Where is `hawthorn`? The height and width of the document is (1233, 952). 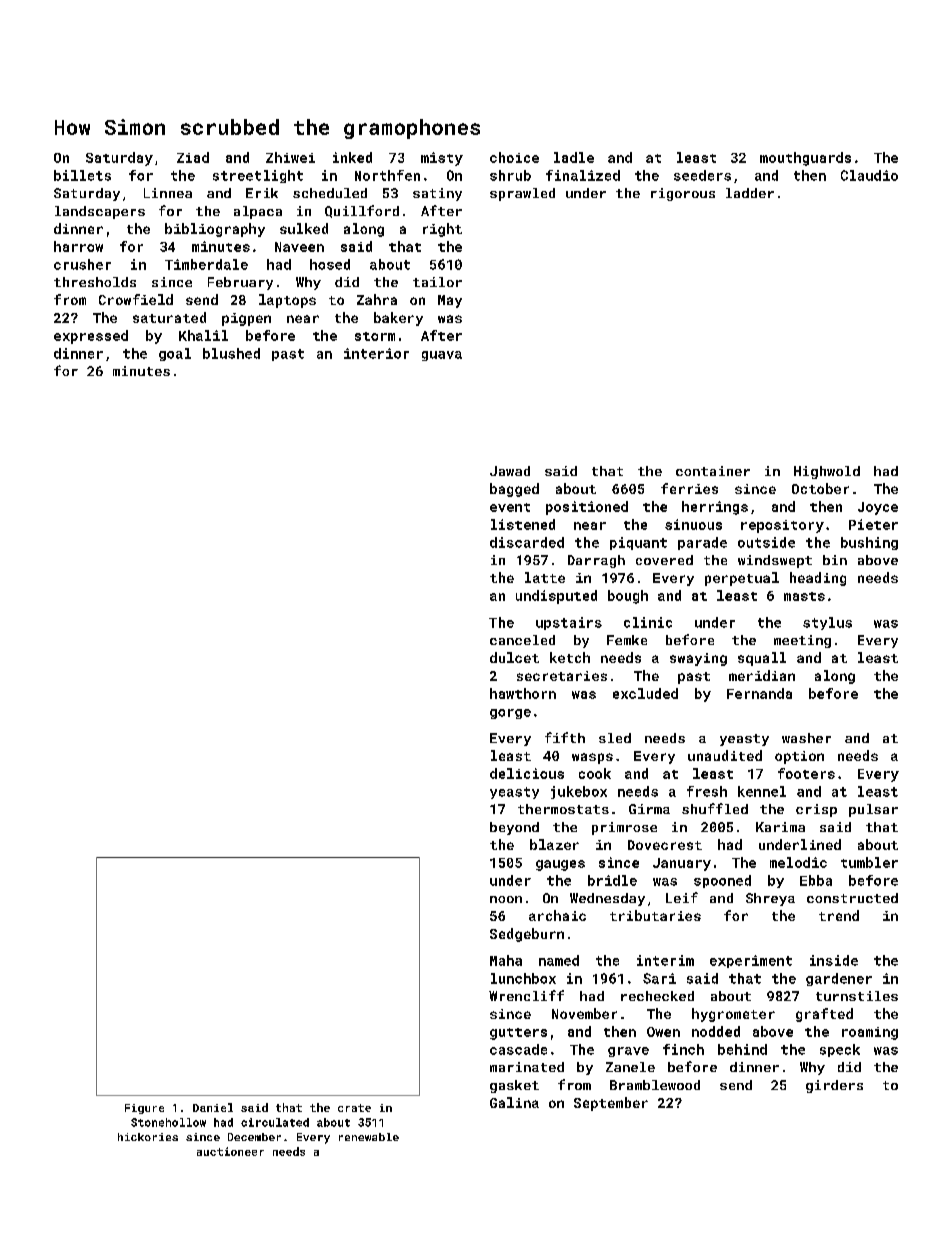
hawthorn is located at coordinates (523, 693).
